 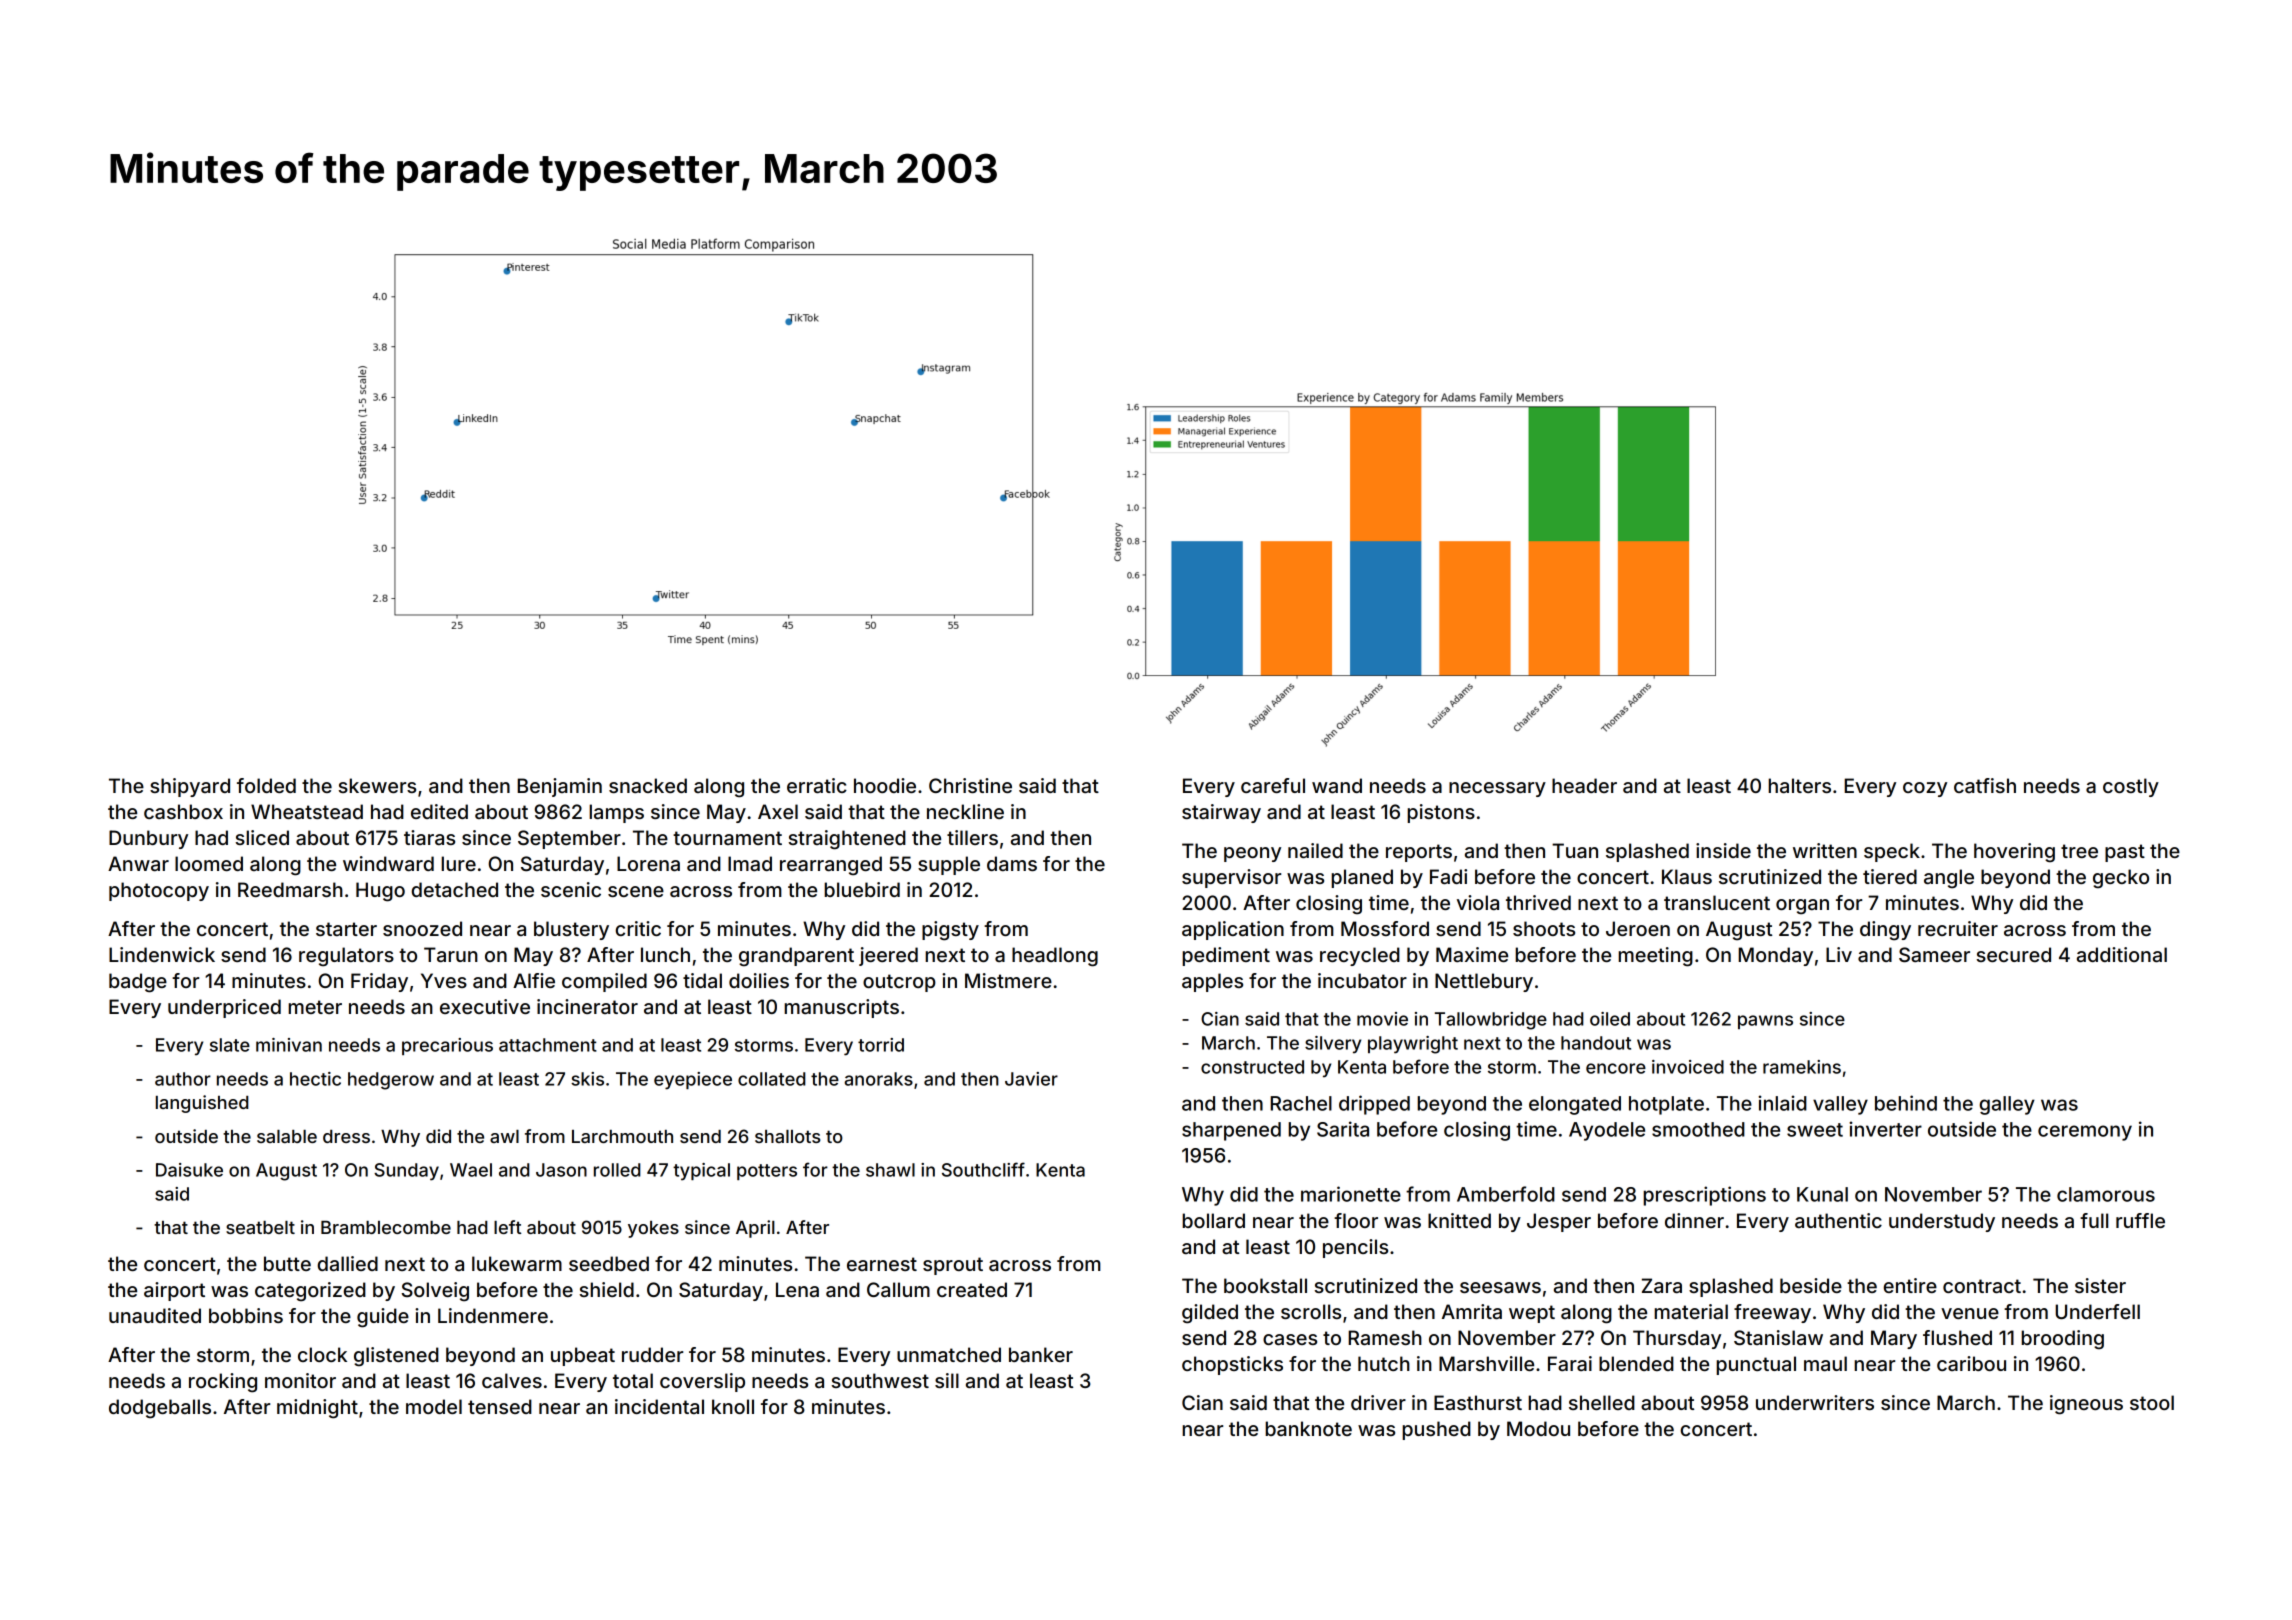 I want to click on hoodie, so click(x=885, y=785).
